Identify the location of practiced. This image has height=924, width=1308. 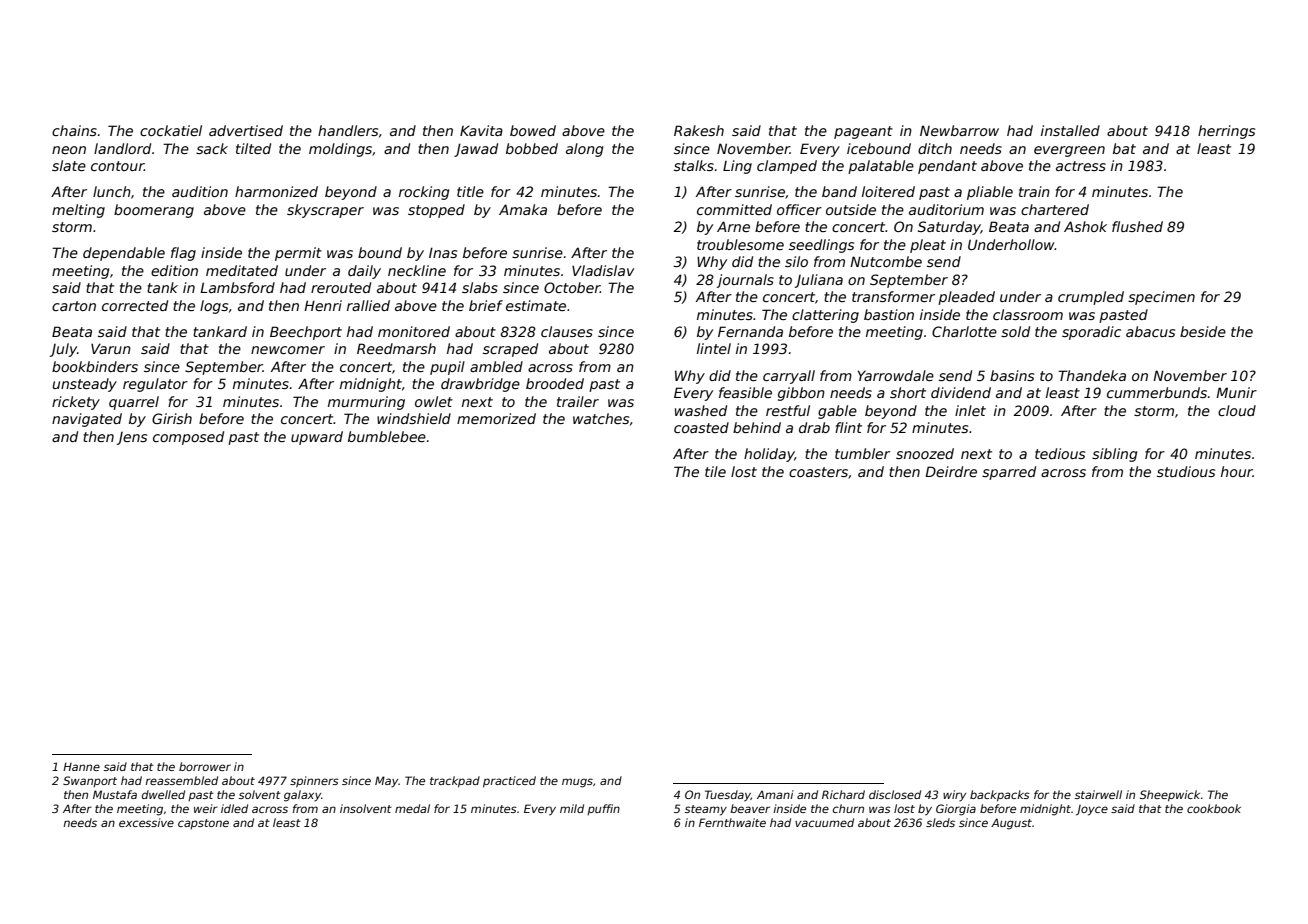
(509, 782).
